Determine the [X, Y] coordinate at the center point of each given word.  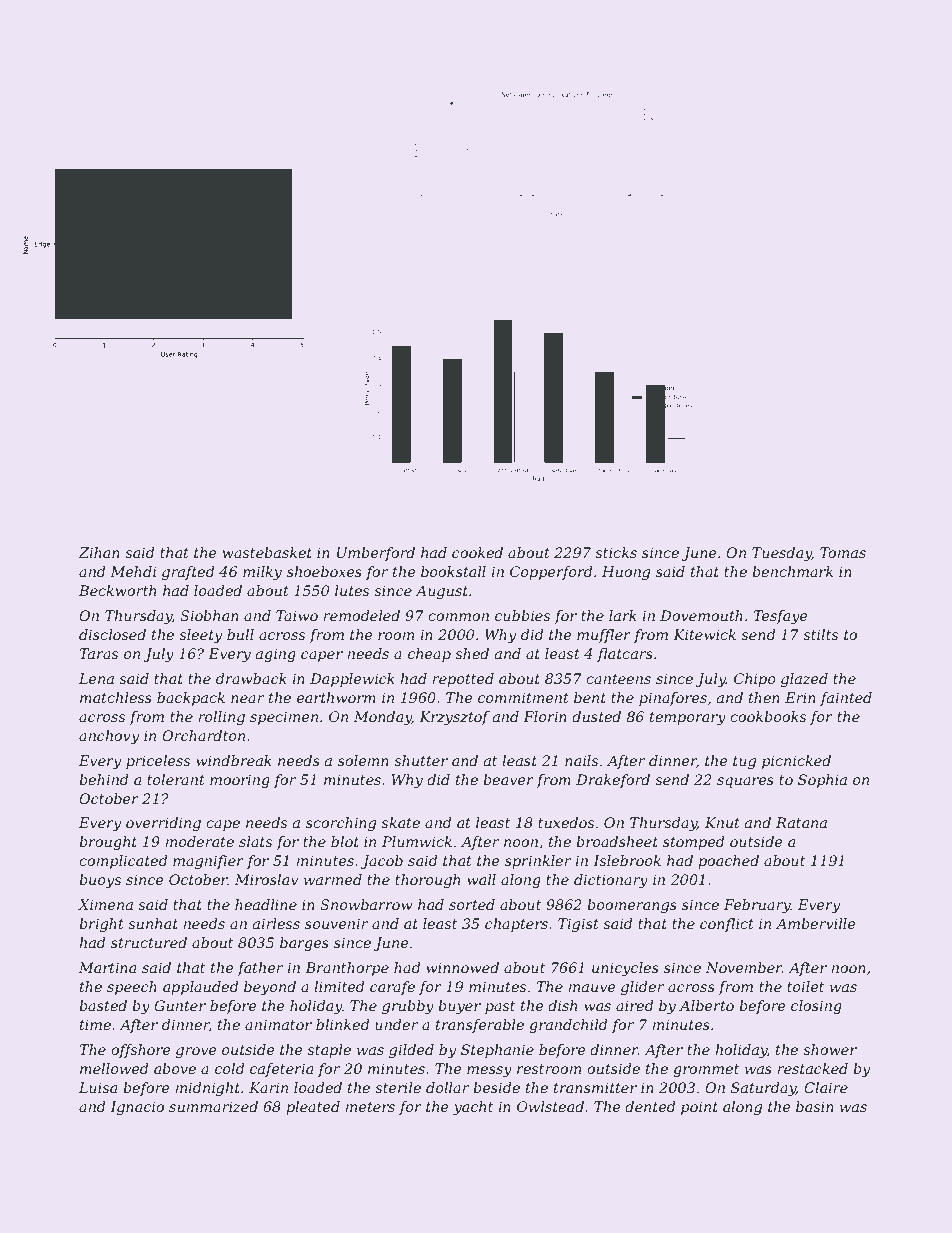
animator [278, 1024]
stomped [694, 843]
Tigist [578, 925]
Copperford [551, 573]
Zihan [99, 552]
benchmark [792, 571]
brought [108, 843]
